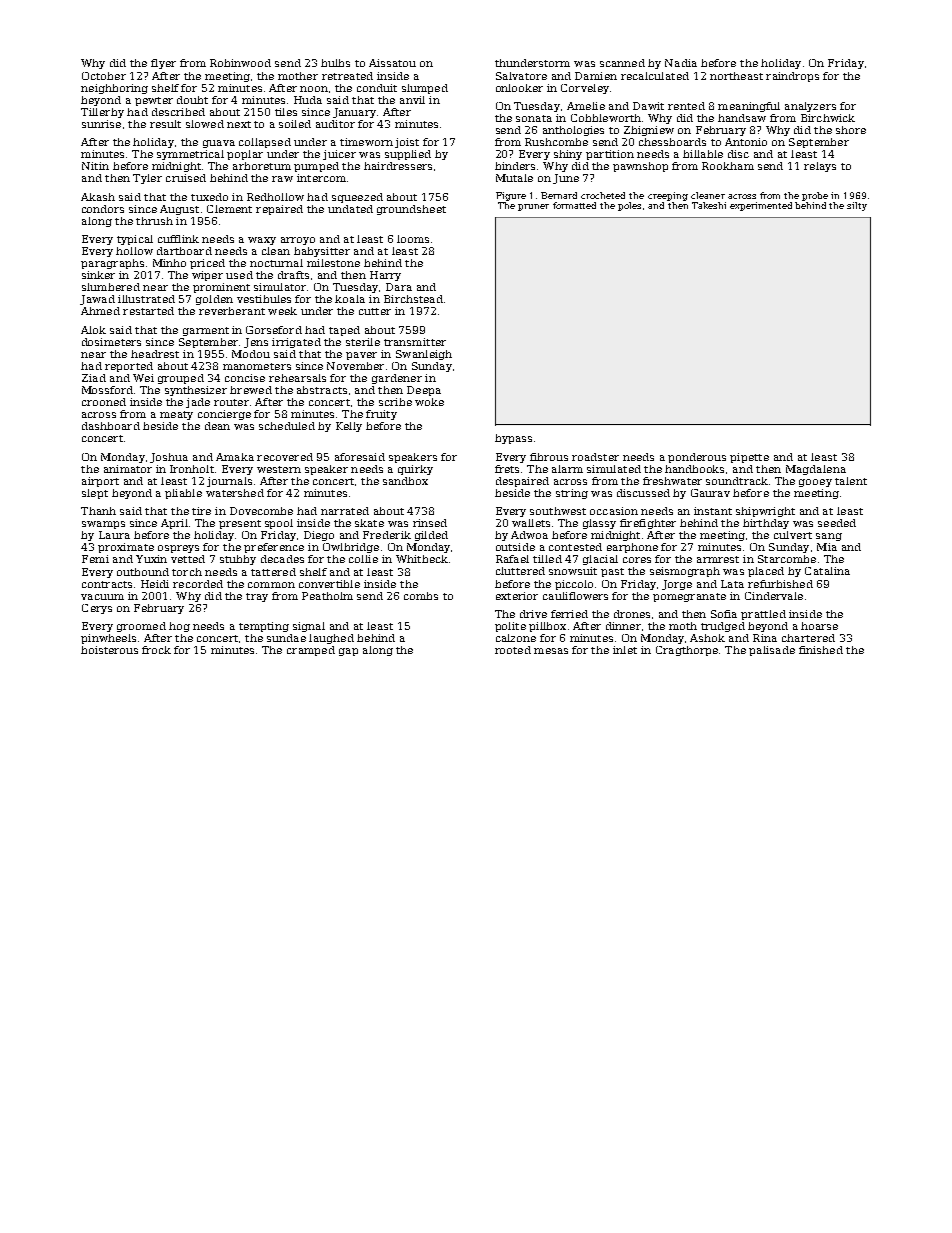 The image size is (952, 1233). I want to click on Thanh, so click(98, 511).
